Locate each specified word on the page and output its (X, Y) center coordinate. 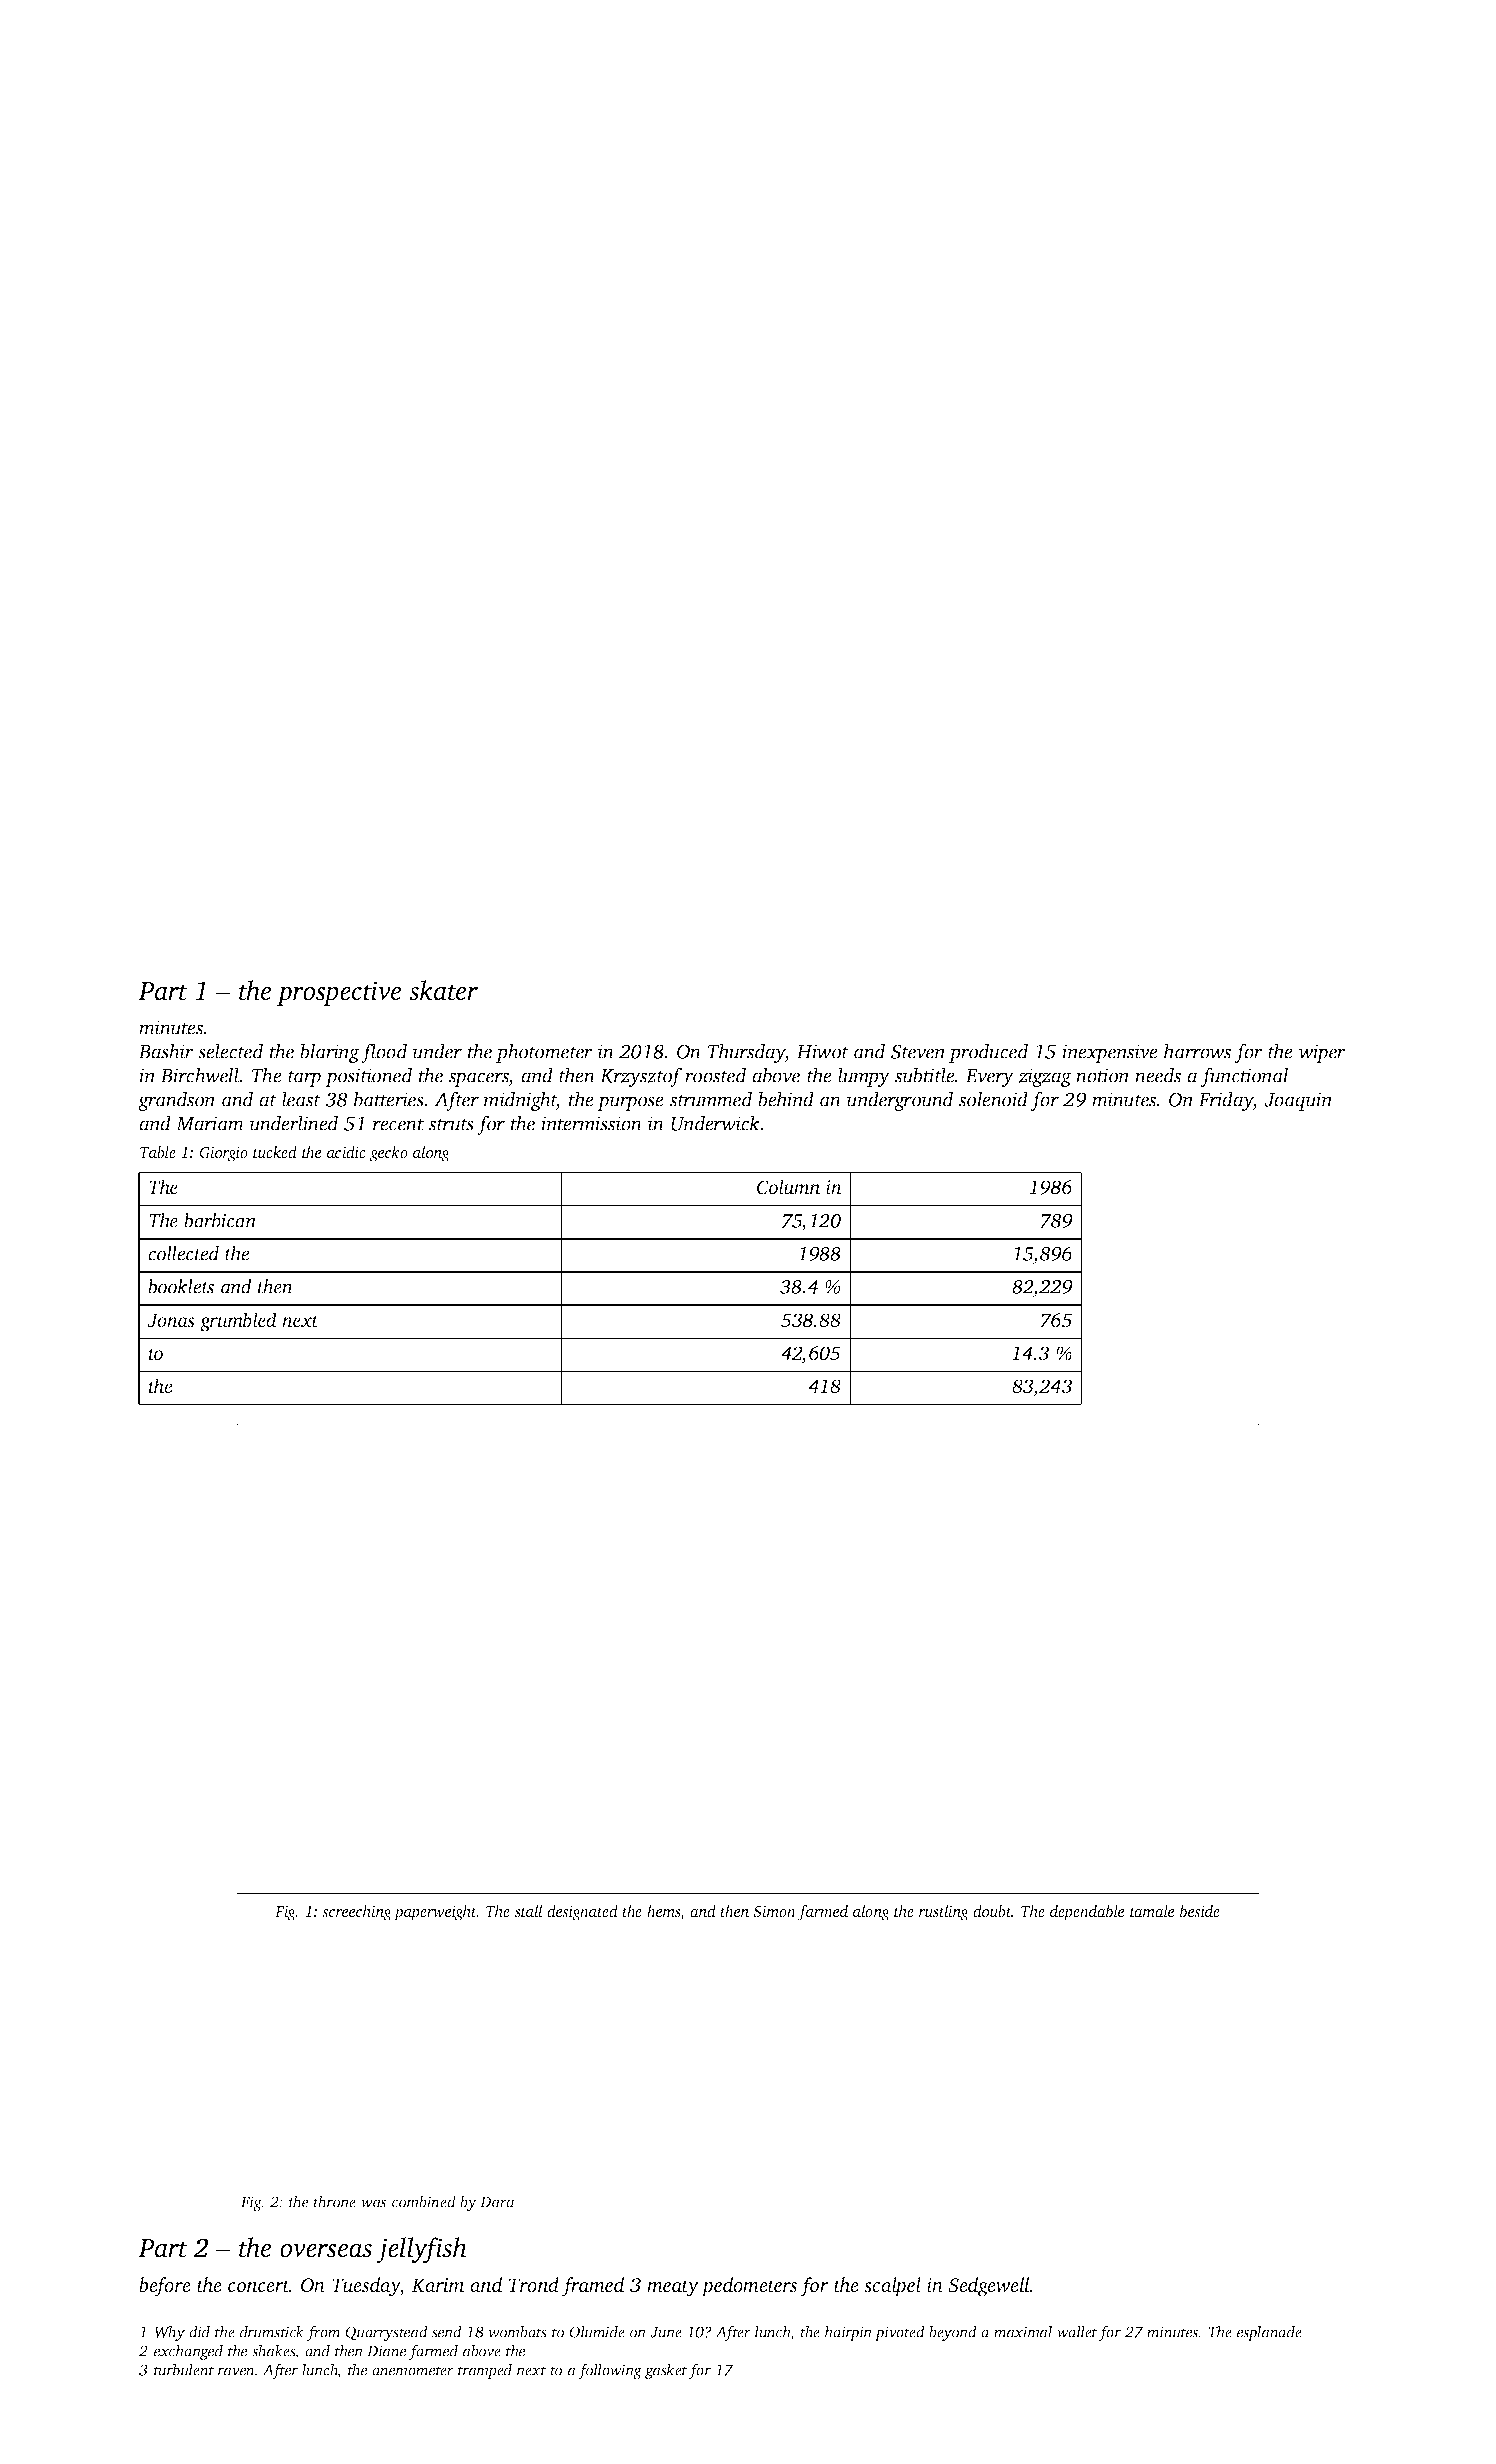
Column (788, 1187)
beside (1200, 1911)
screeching (357, 1913)
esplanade (1269, 2333)
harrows (1197, 1051)
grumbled (238, 1322)
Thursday (747, 1053)
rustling (944, 1913)
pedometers (749, 2287)
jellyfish (421, 2250)
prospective (339, 993)
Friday (1225, 1101)
